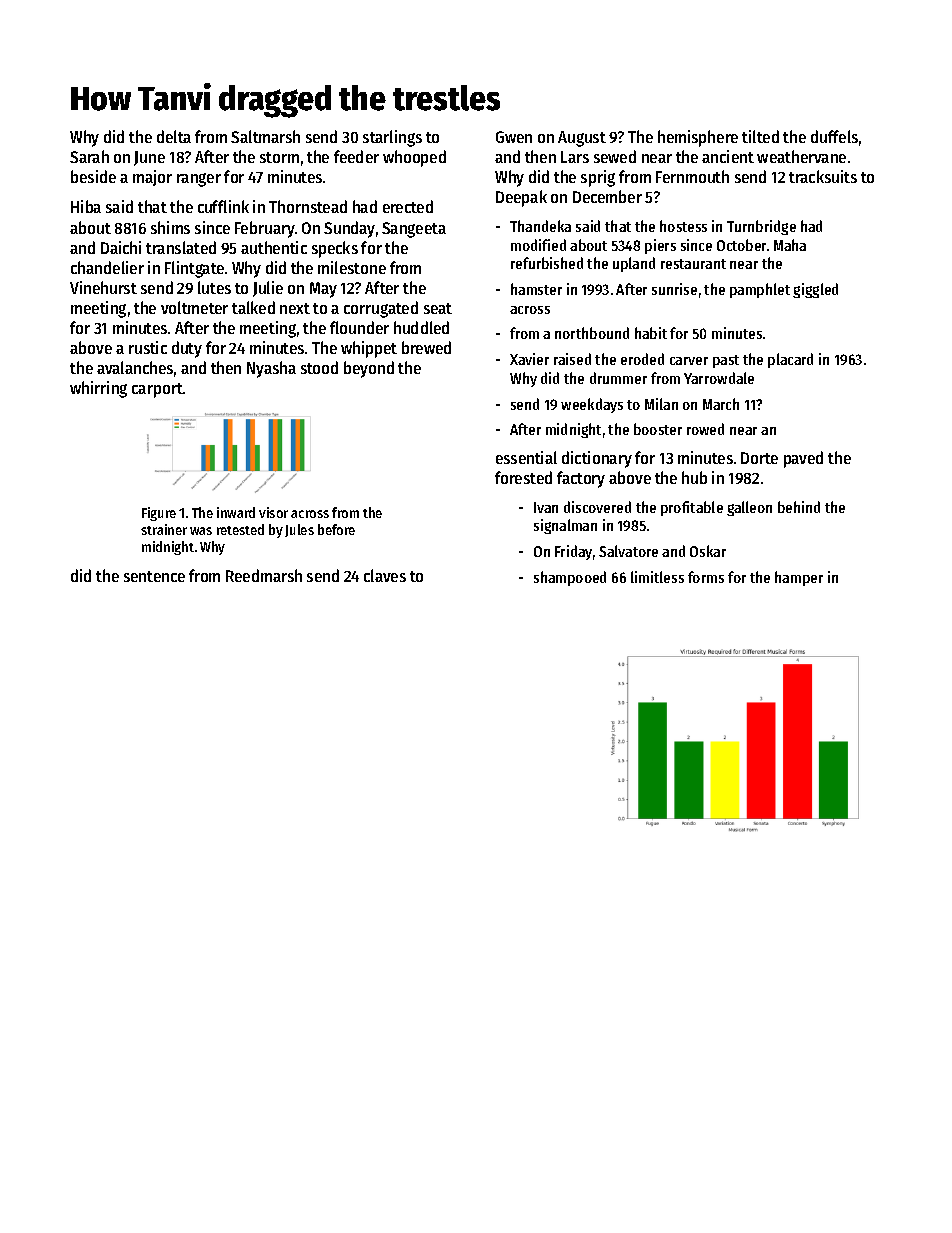  Describe the element at coordinates (392, 138) in the image. I see `starlings` at that location.
